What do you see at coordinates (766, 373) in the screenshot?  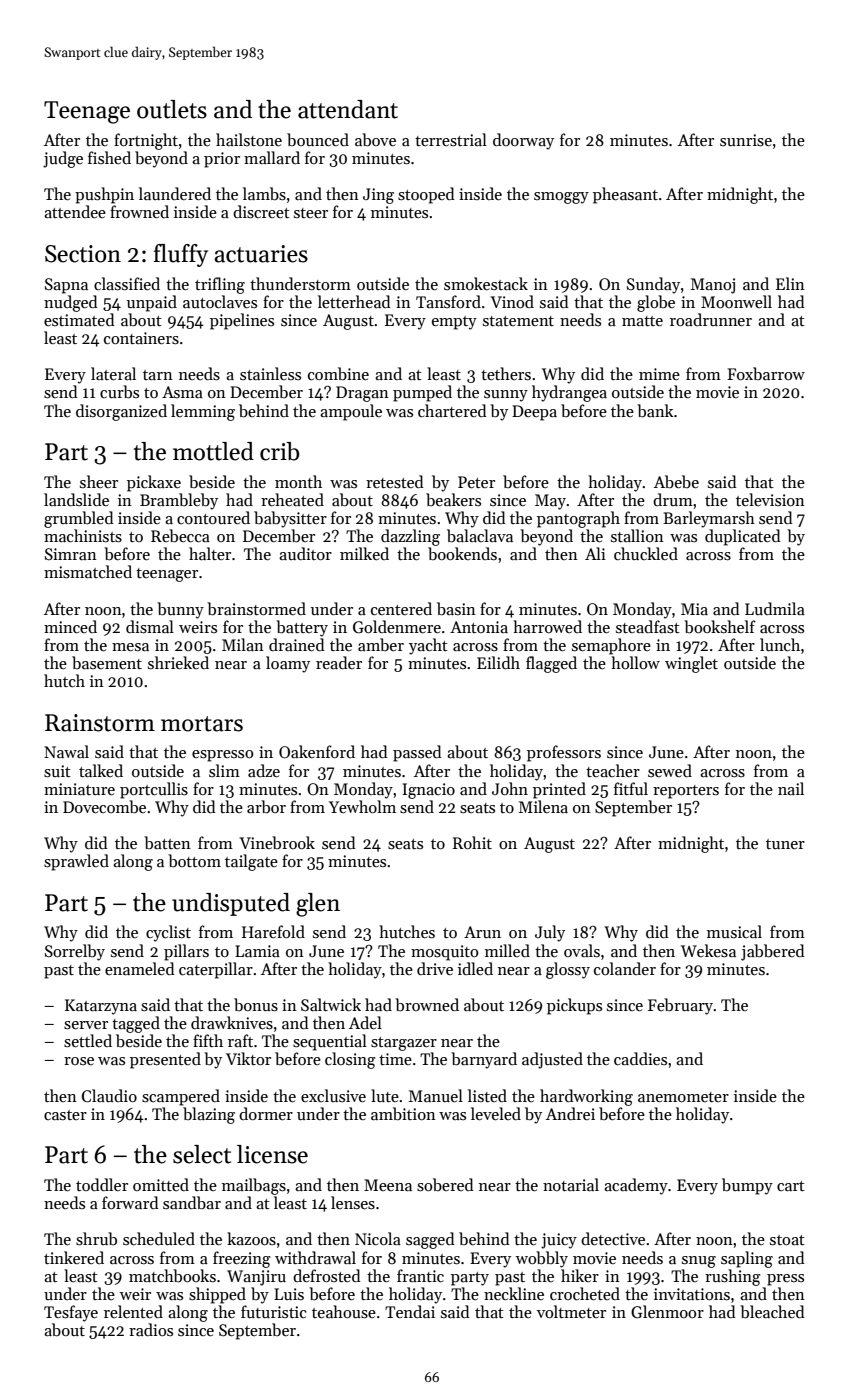 I see `Foxbarrow` at bounding box center [766, 373].
